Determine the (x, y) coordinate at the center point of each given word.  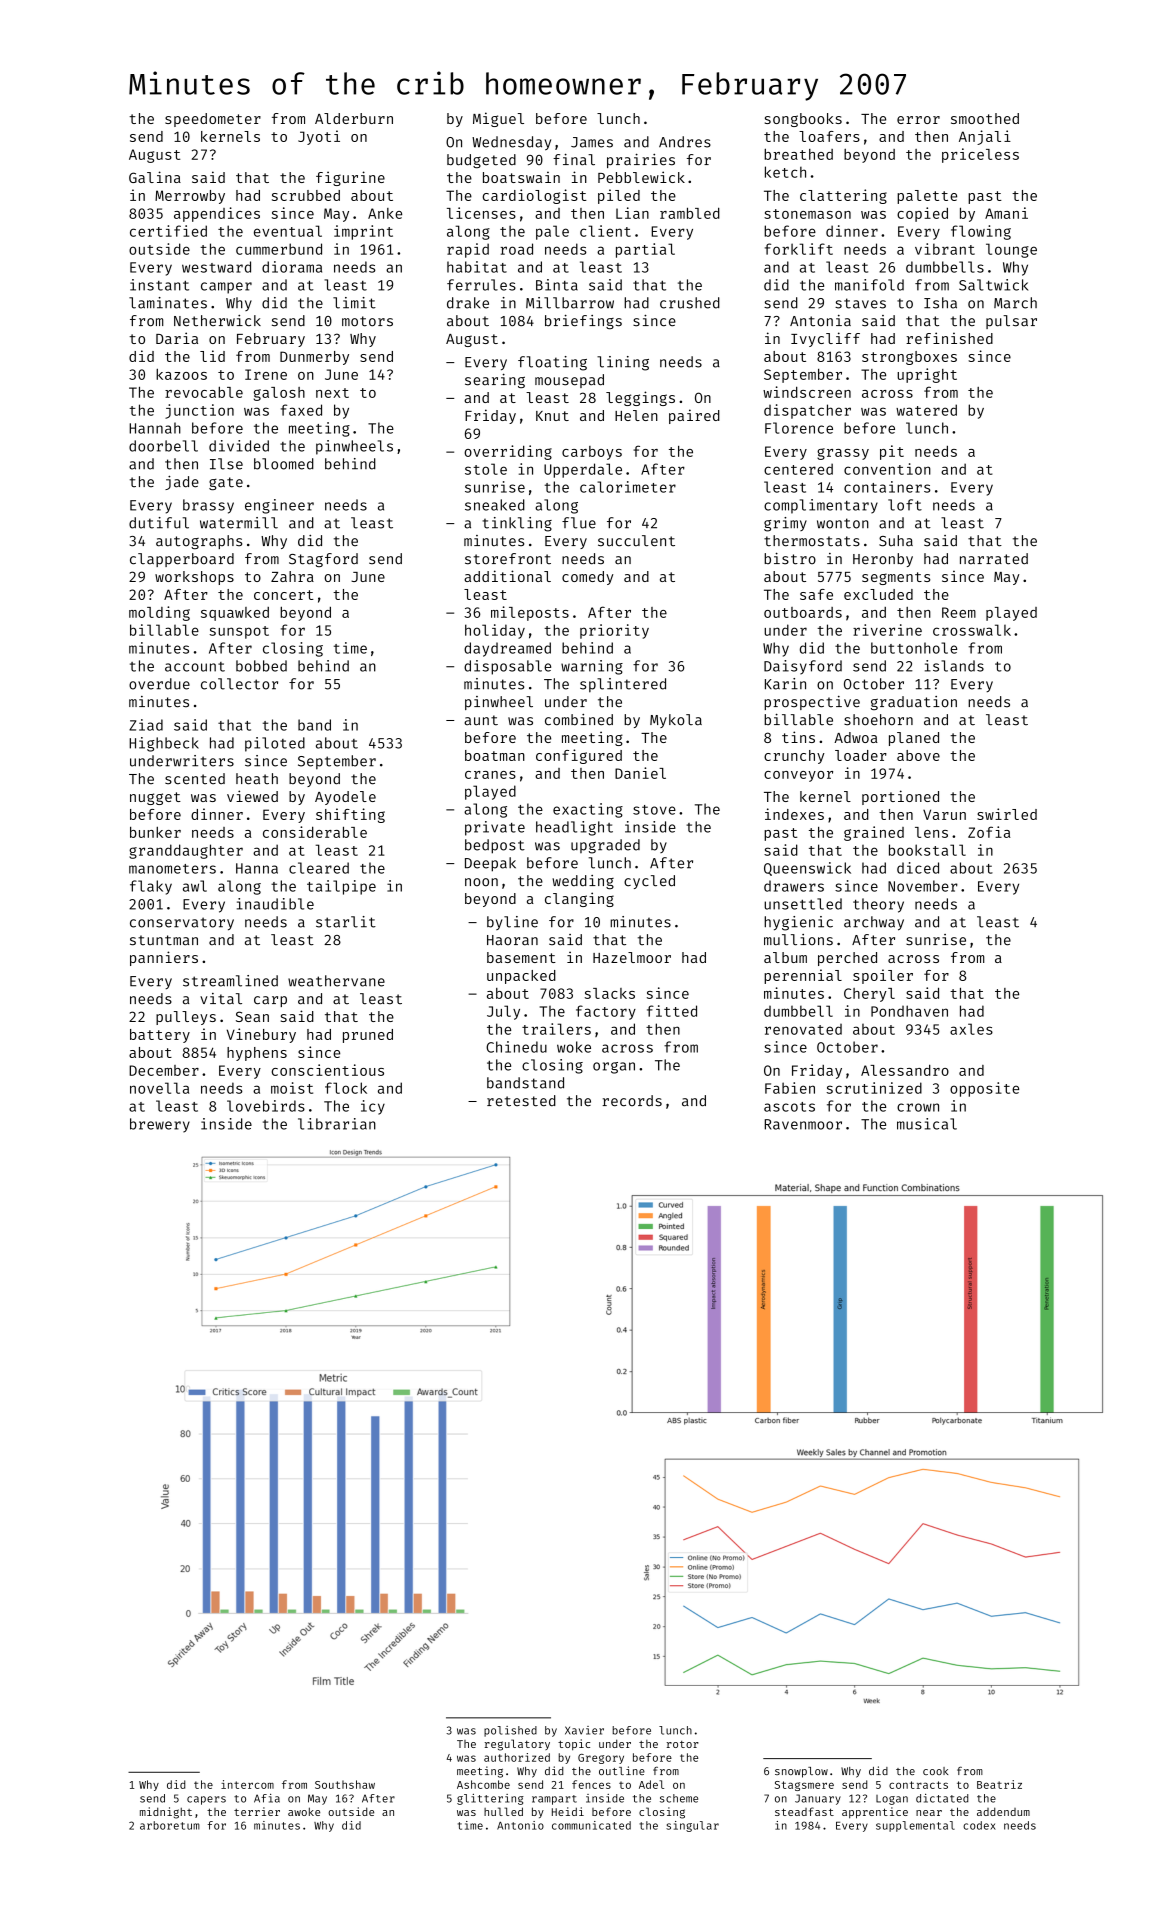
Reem (959, 612)
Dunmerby (314, 358)
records (632, 1101)
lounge (1011, 250)
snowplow (801, 1772)
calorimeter (628, 487)
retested (521, 1101)
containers (887, 487)
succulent (636, 541)
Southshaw (345, 1784)
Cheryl (869, 995)
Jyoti (319, 137)
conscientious (328, 1070)
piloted (275, 744)
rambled (690, 213)
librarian (337, 1124)
